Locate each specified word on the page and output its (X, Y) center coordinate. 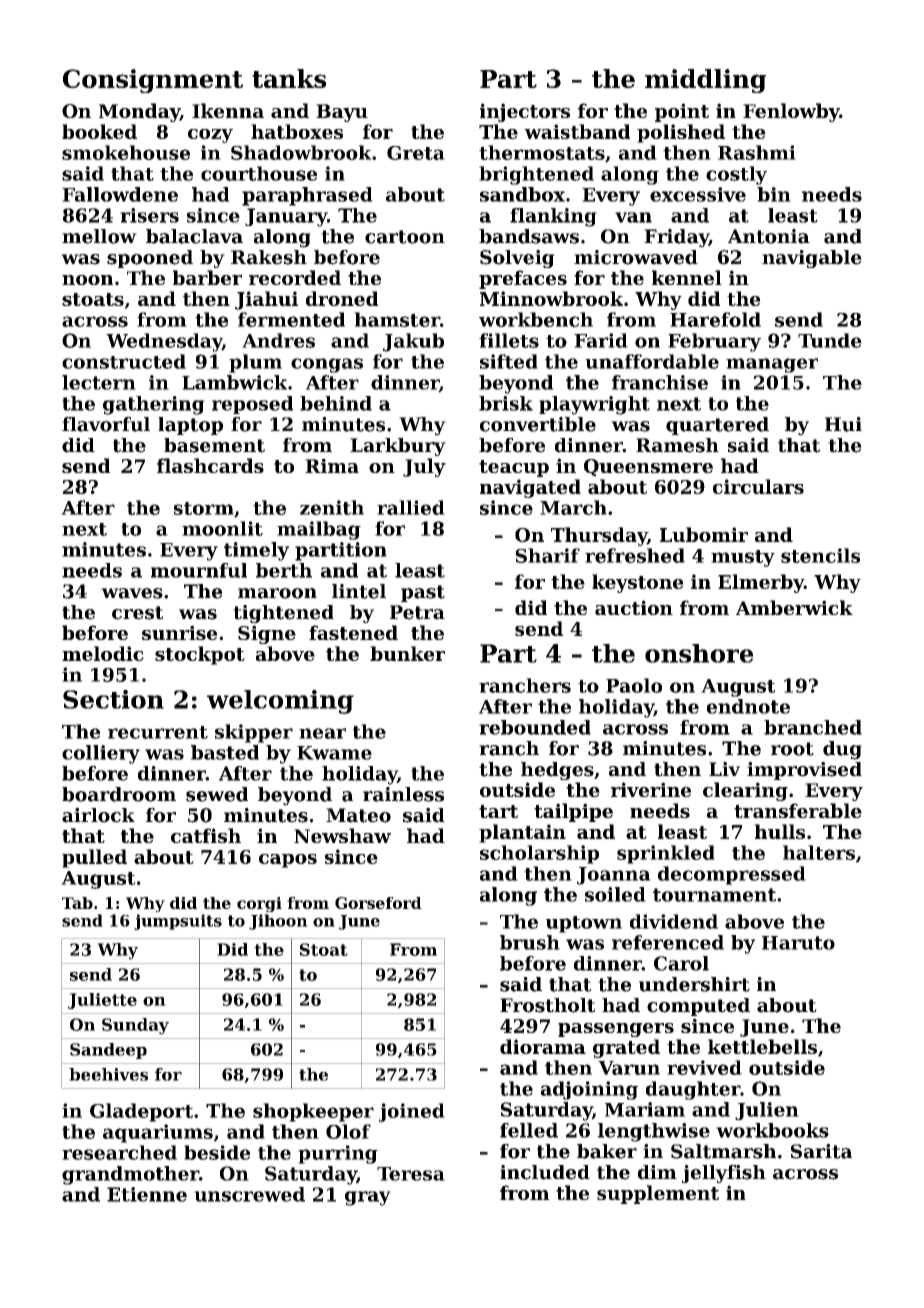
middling (705, 81)
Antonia (769, 236)
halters (819, 852)
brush (530, 942)
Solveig (517, 259)
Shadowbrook (301, 152)
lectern (99, 382)
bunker (407, 653)
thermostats (542, 152)
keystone (638, 583)
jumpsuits (178, 922)
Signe (267, 634)
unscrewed (249, 1194)
